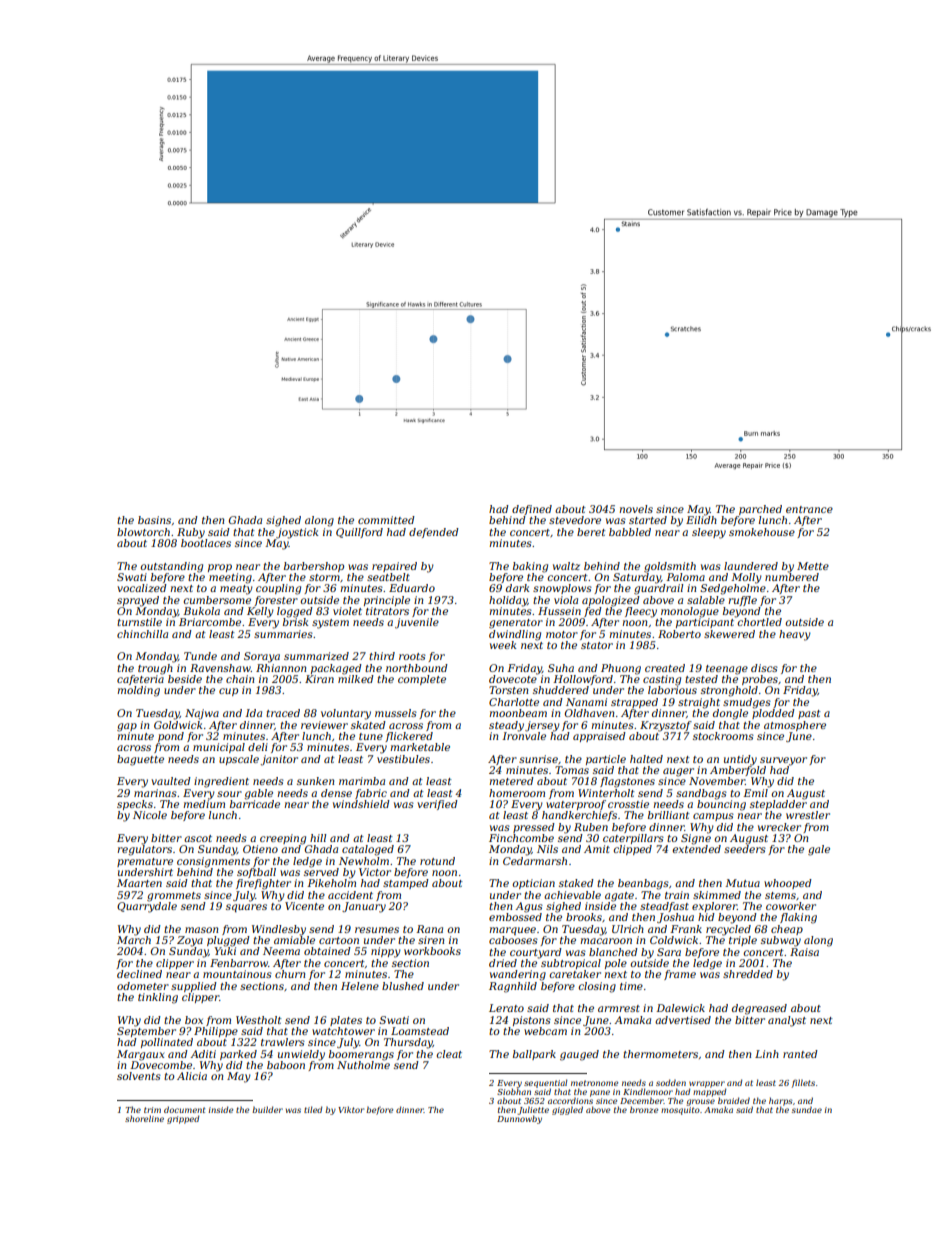 This image has width=952, height=1233. I want to click on janitor, so click(279, 760).
